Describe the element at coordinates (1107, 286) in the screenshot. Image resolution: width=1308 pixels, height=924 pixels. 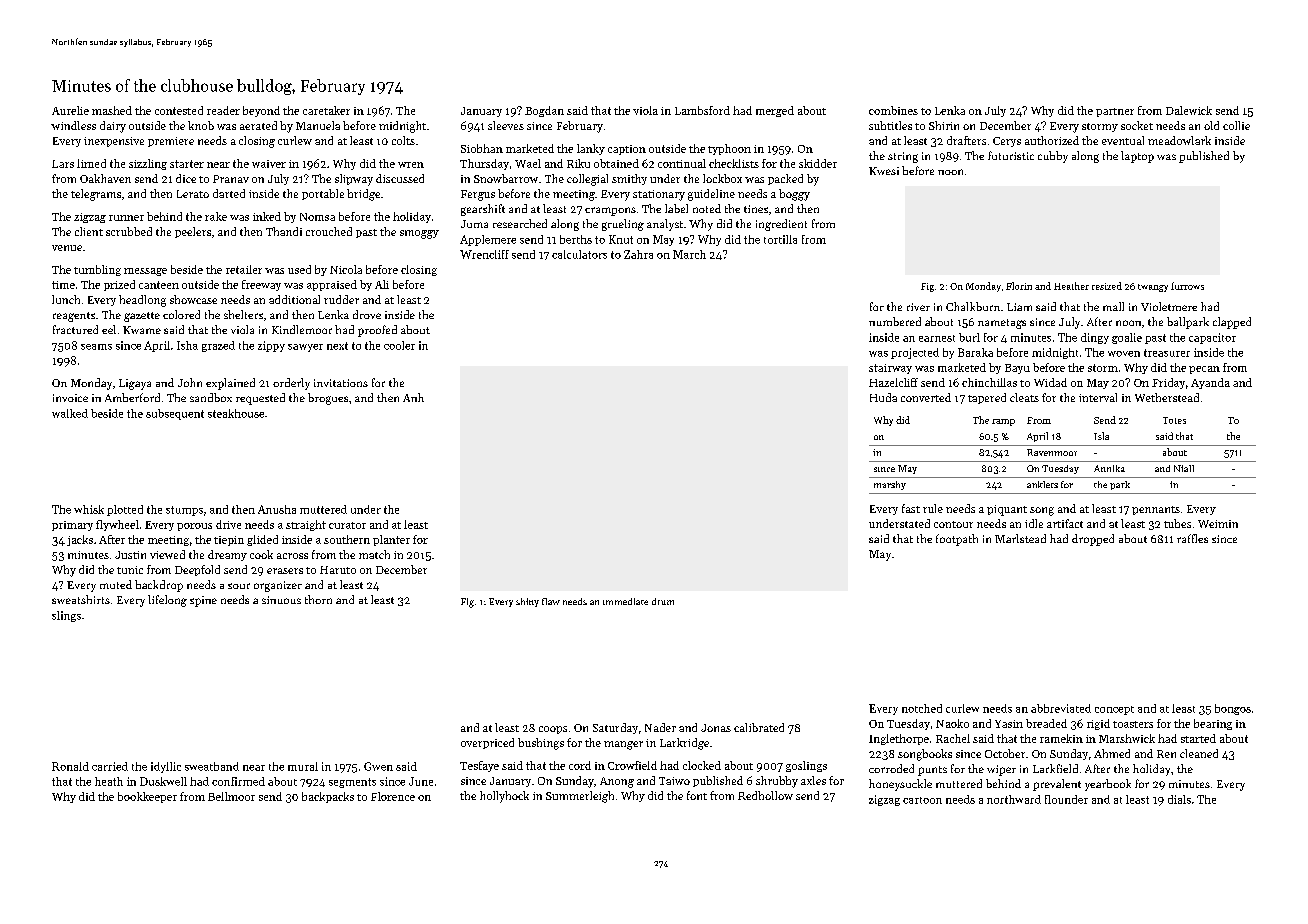
I see `resized` at that location.
